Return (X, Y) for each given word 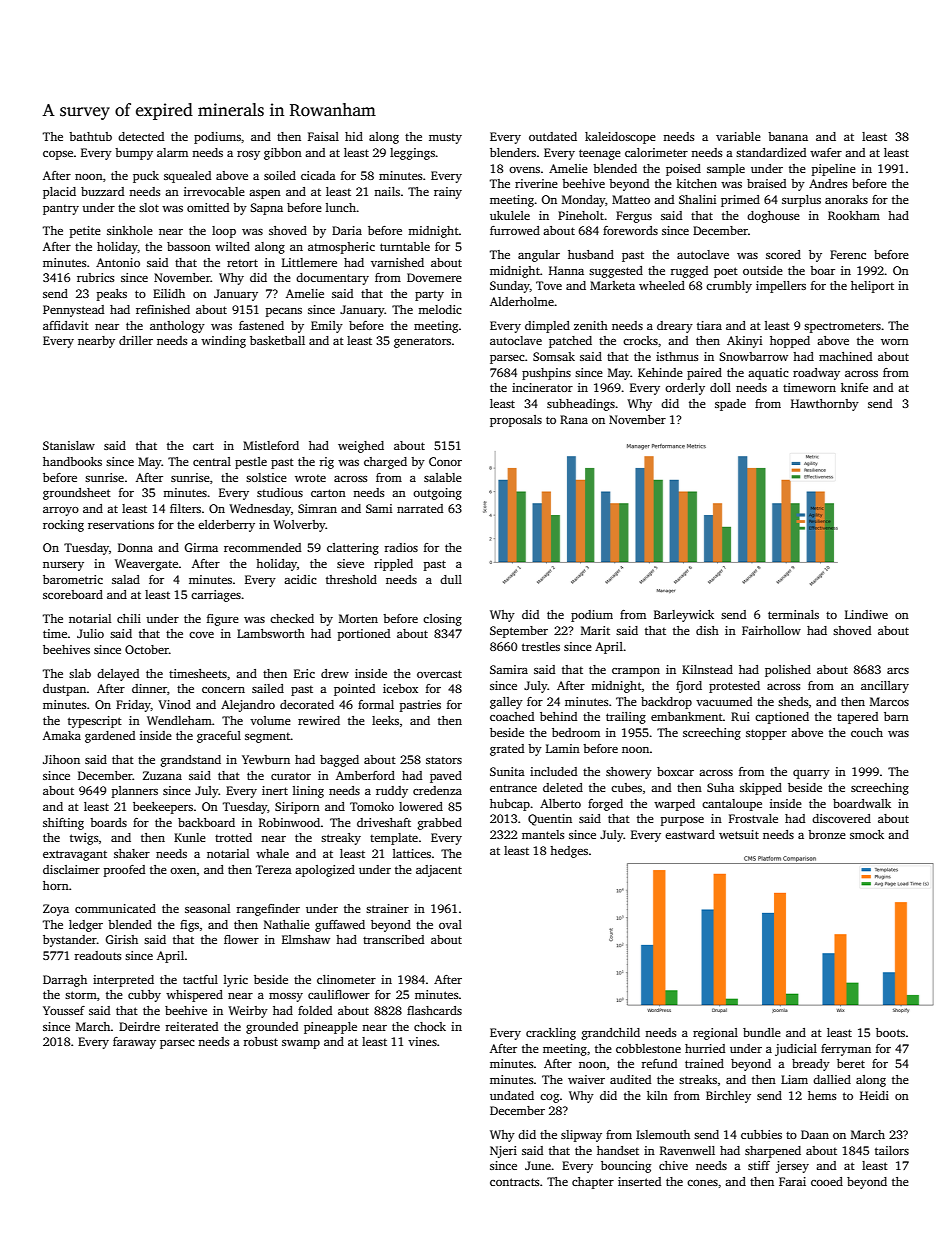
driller (136, 340)
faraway (134, 1043)
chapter (593, 1183)
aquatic (768, 374)
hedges (569, 852)
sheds (793, 701)
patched (570, 342)
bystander (70, 941)
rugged (689, 272)
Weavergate (146, 565)
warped (674, 805)
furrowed (515, 230)
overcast (439, 674)
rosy (248, 155)
